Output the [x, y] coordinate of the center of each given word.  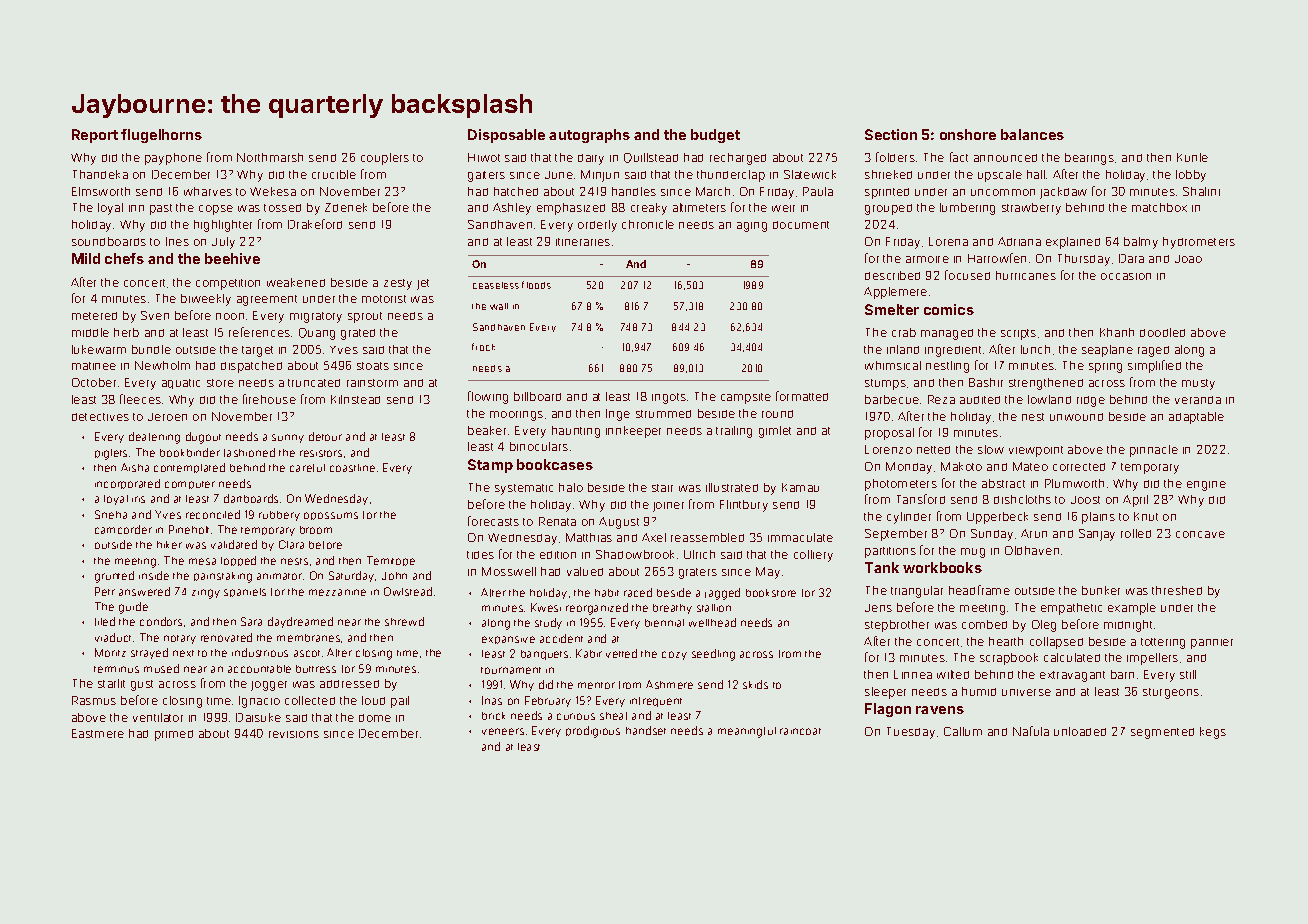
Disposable [506, 136]
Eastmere [98, 733]
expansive [508, 640]
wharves [208, 191]
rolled [1136, 533]
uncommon [1003, 192]
